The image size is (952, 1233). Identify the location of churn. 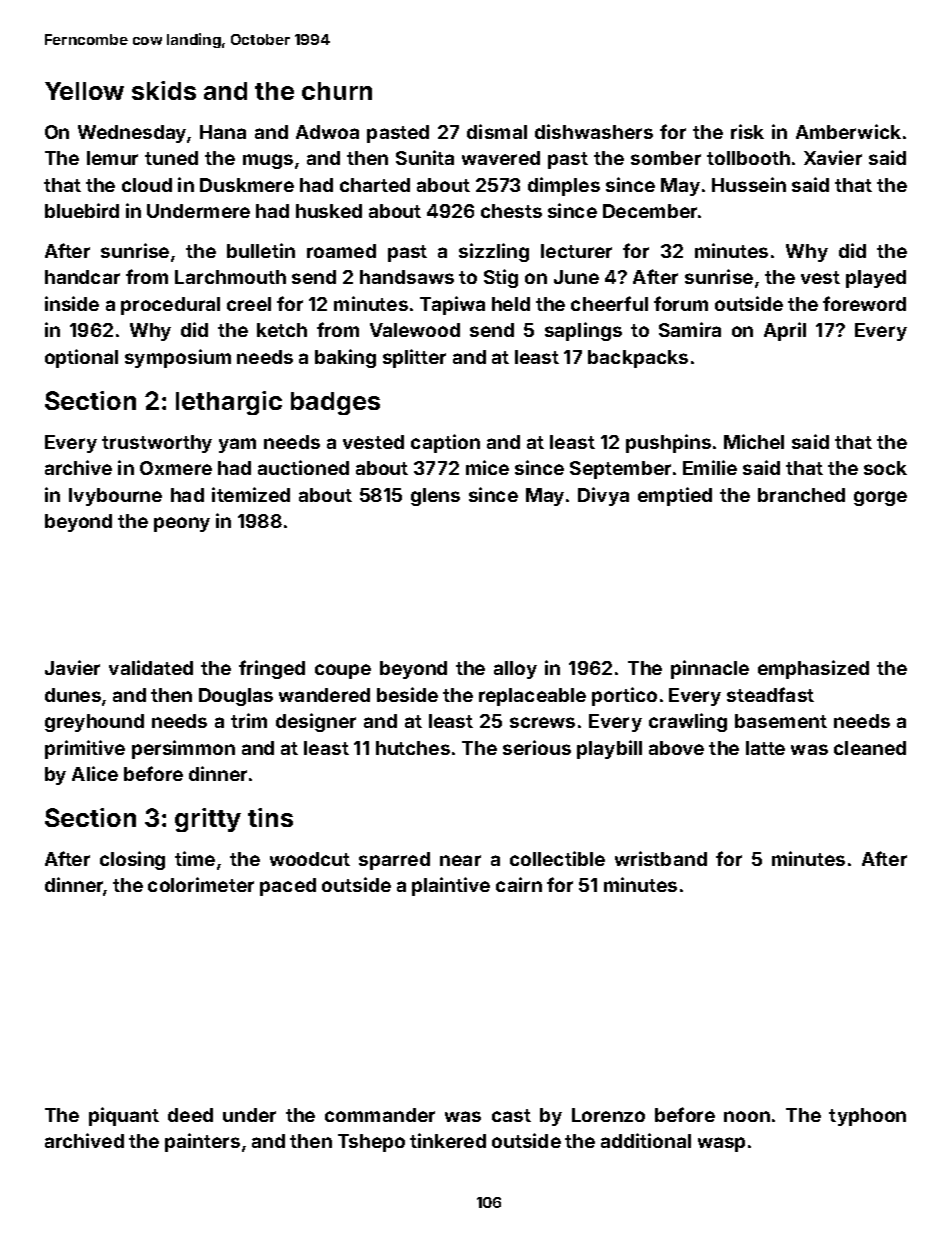
(337, 91).
